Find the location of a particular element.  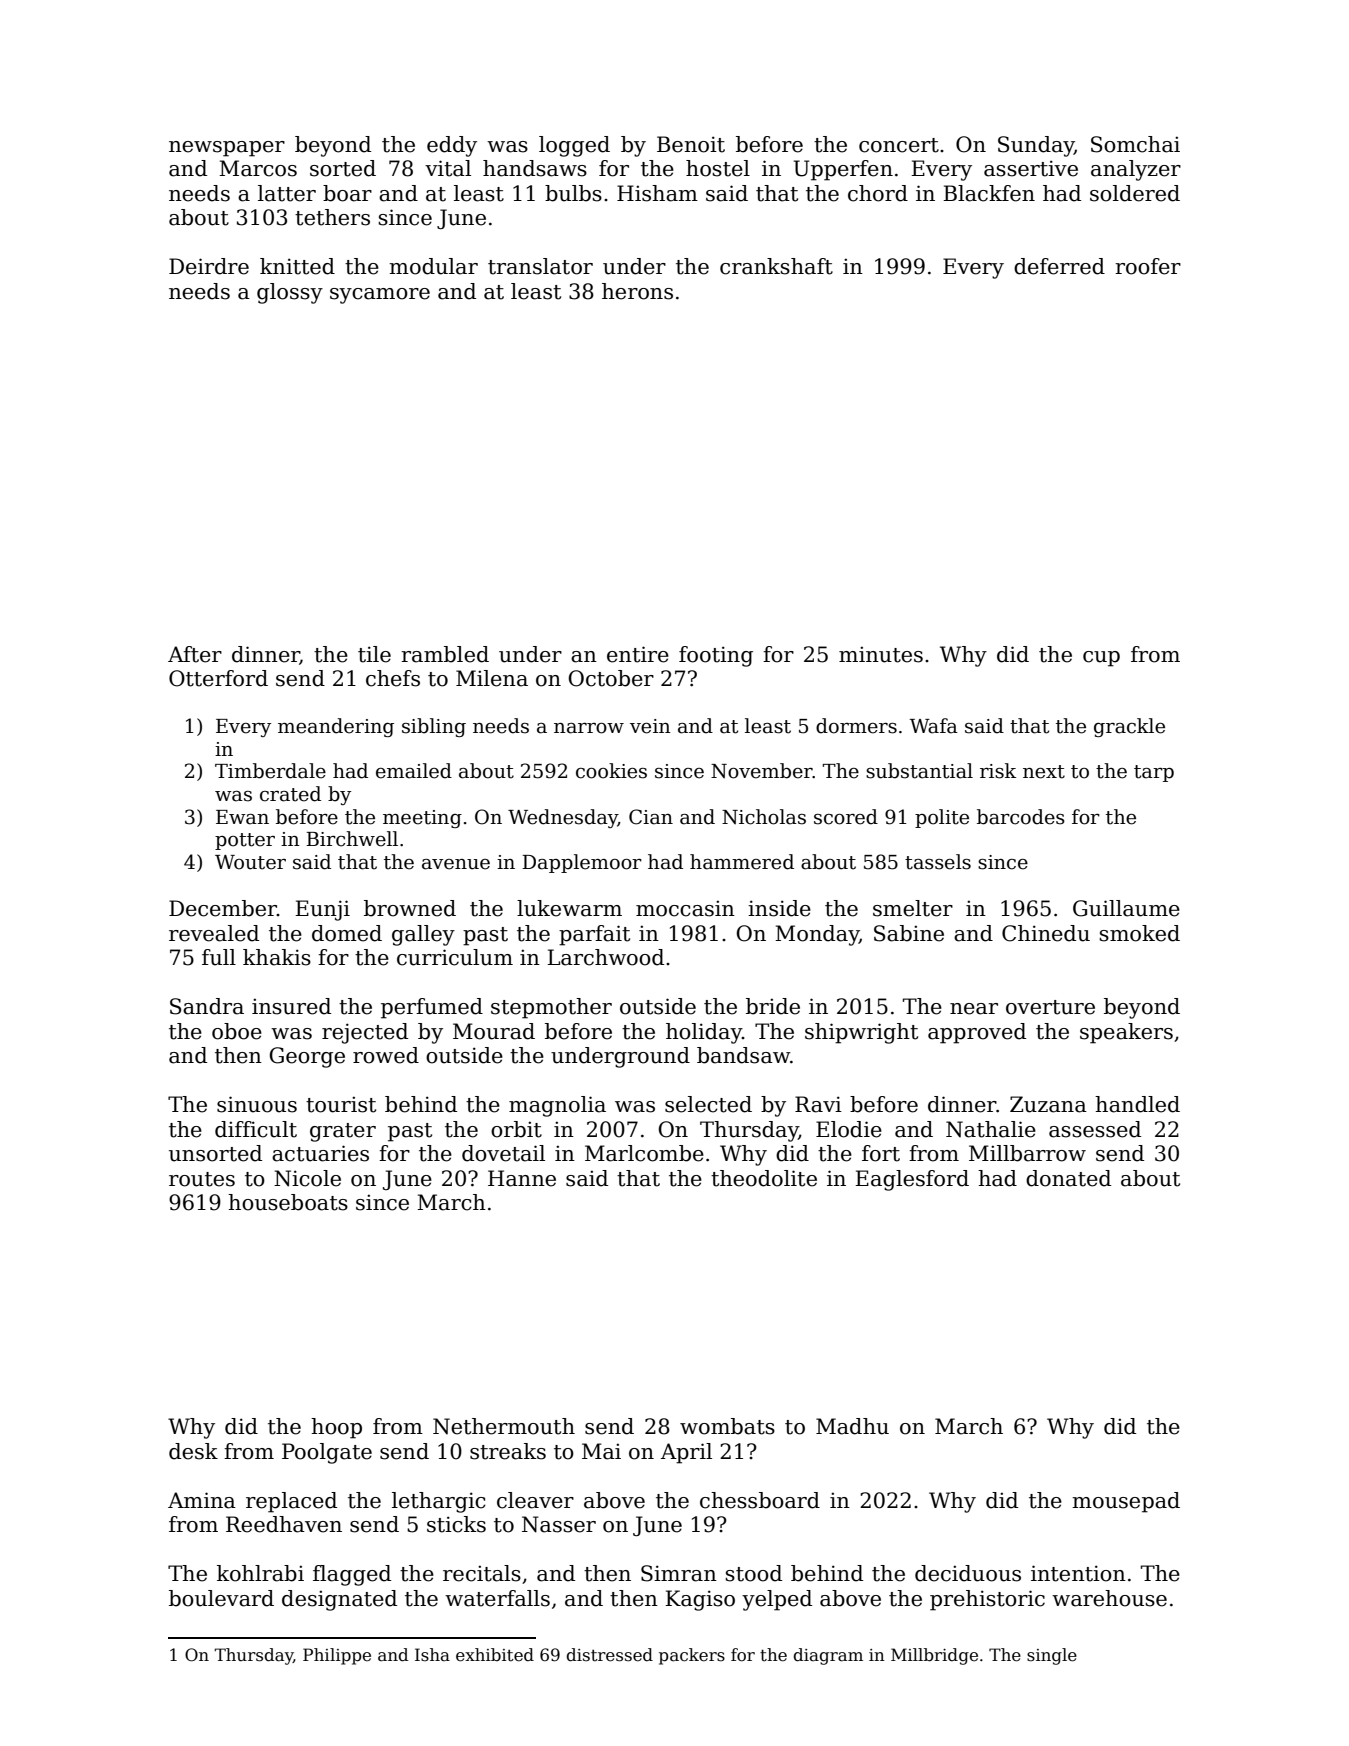

translator is located at coordinates (540, 266).
